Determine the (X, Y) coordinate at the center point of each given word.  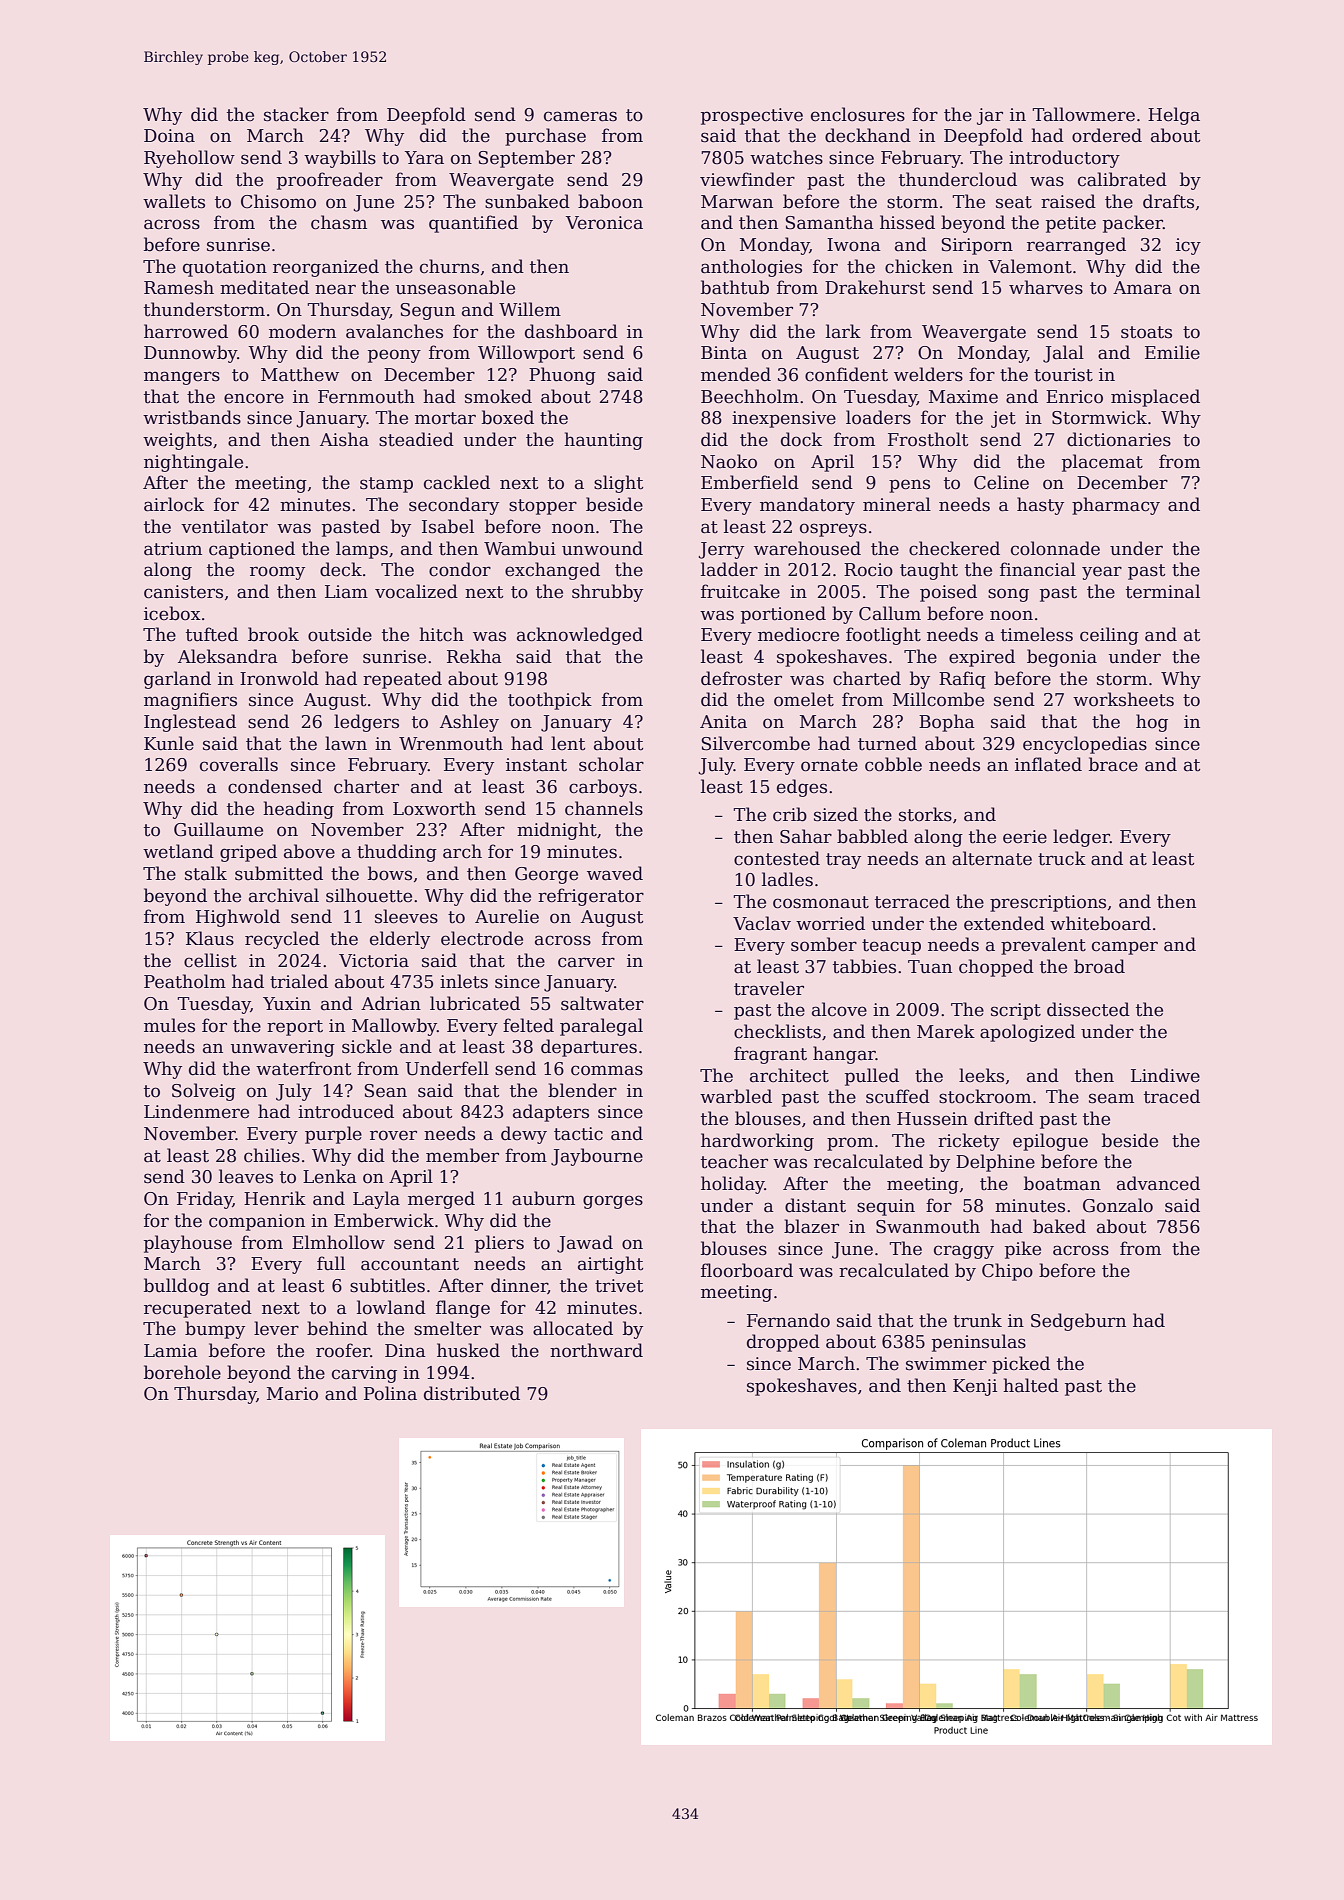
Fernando (788, 1320)
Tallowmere (1083, 114)
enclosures (858, 114)
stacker (296, 114)
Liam (346, 592)
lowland (391, 1307)
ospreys (833, 530)
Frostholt (928, 439)
